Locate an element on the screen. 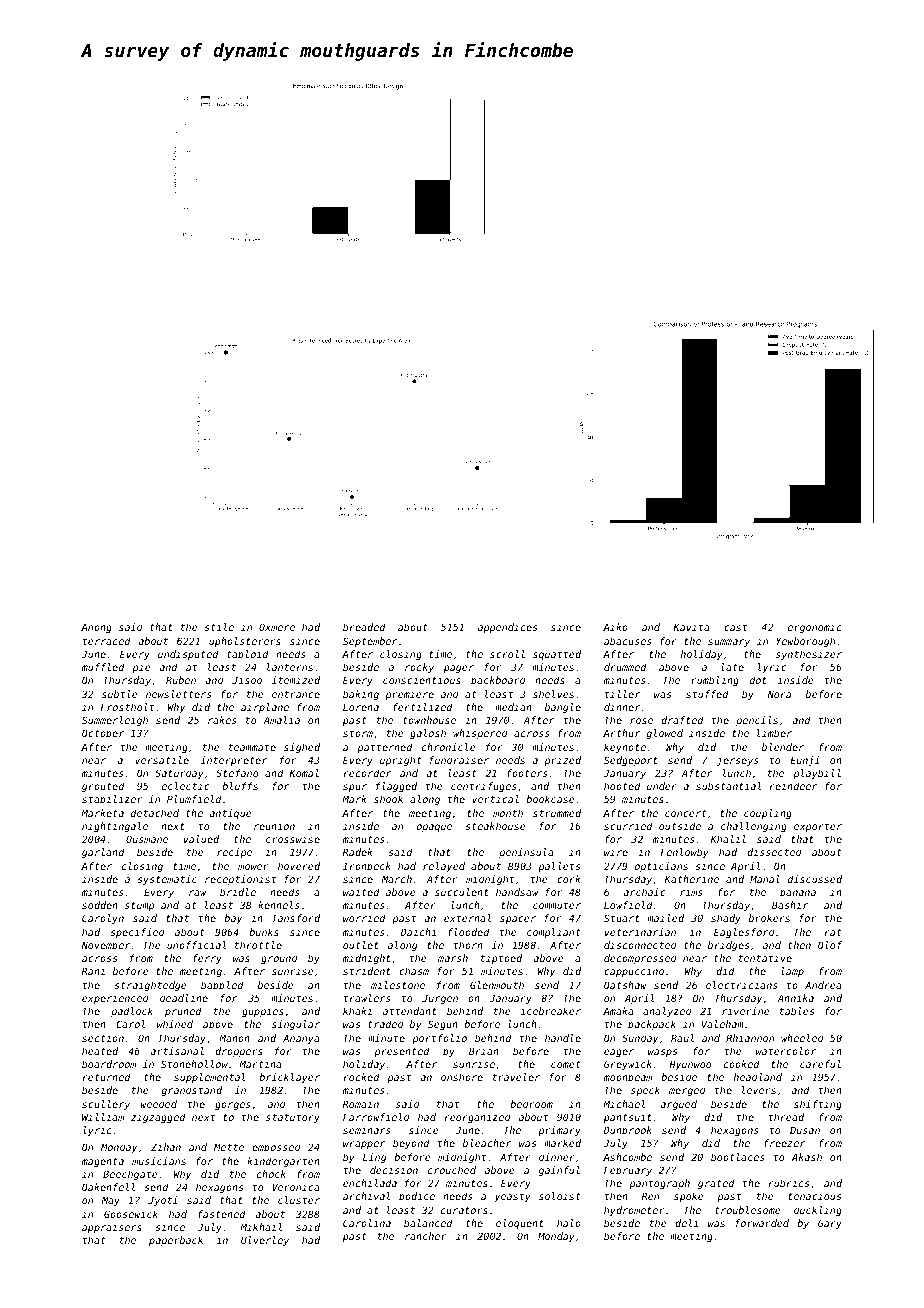 The width and height of the screenshot is (924, 1308). ergonomic is located at coordinates (815, 628).
